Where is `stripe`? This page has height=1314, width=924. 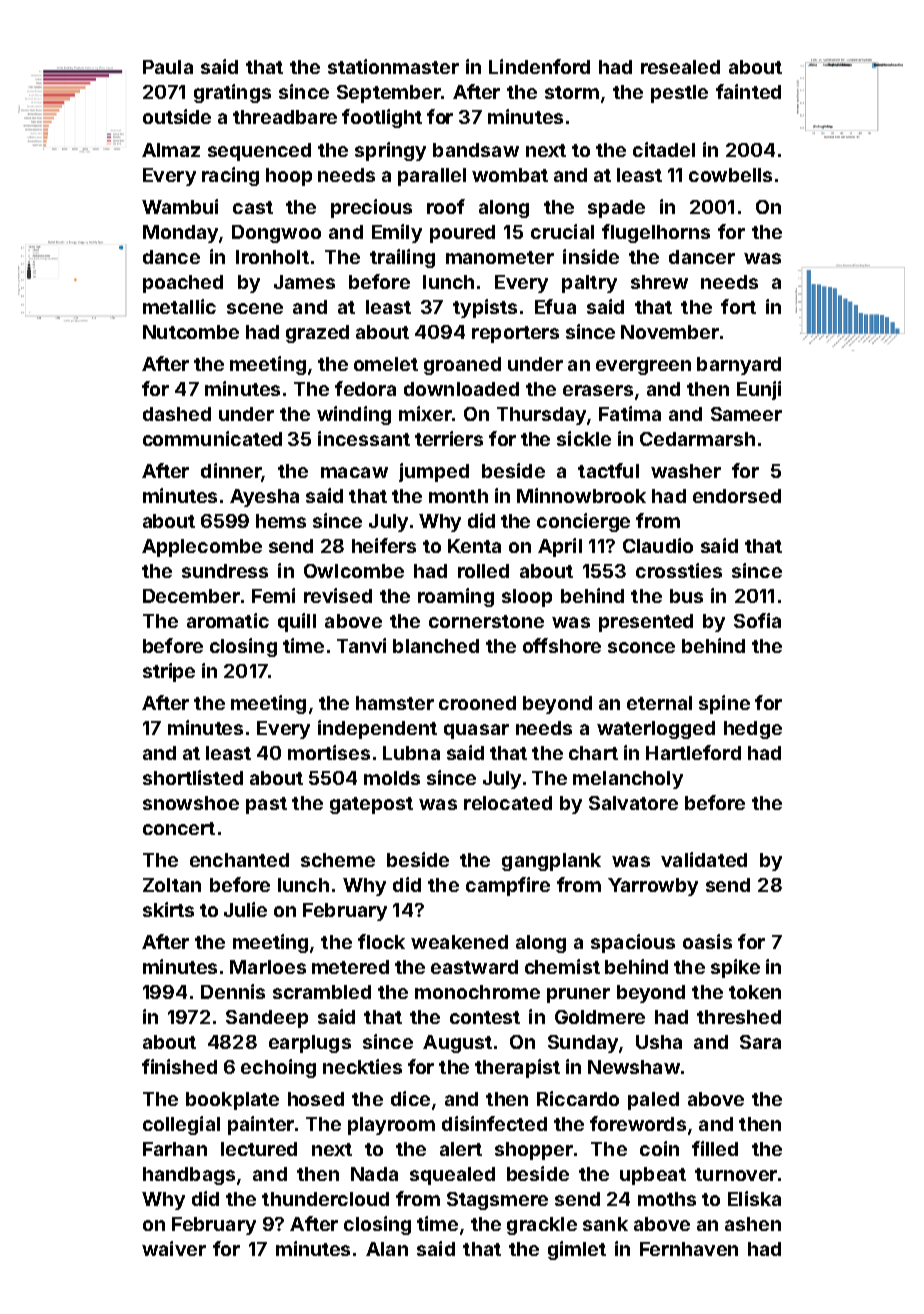 stripe is located at coordinates (169, 672).
